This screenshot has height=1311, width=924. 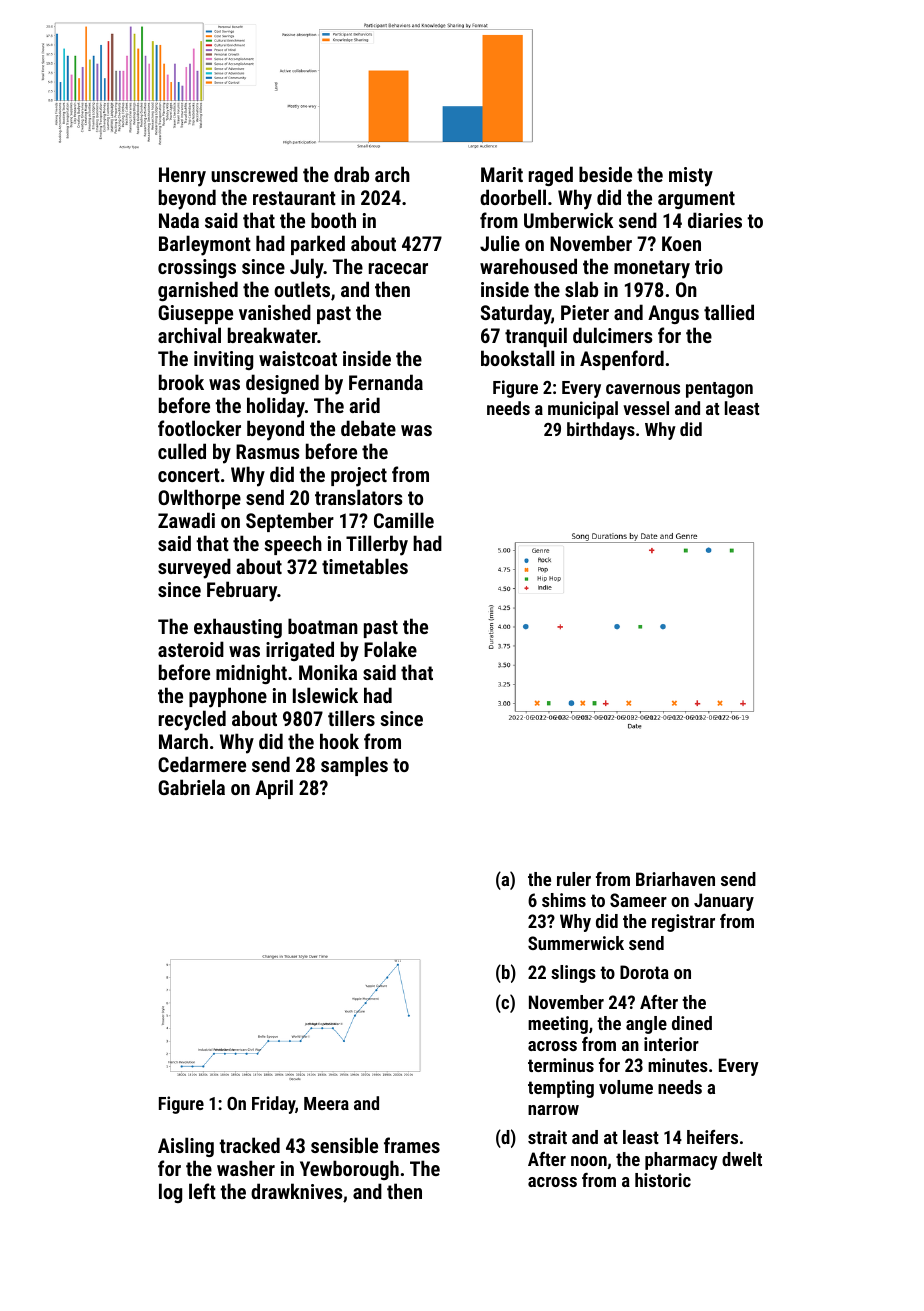 What do you see at coordinates (386, 382) in the screenshot?
I see `Fernanda` at bounding box center [386, 382].
